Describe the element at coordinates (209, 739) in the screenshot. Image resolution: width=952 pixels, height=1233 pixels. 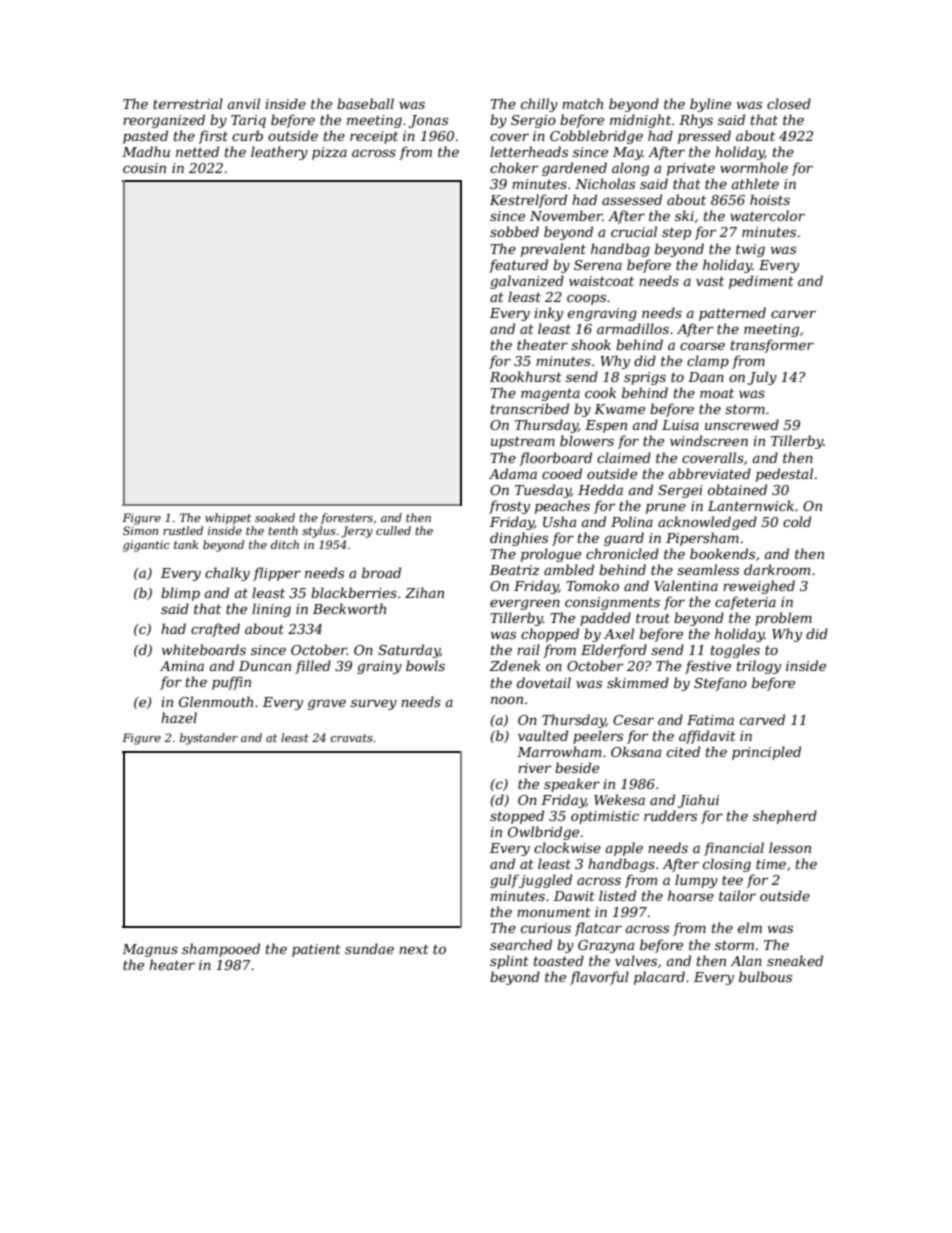
I see `bystander` at that location.
